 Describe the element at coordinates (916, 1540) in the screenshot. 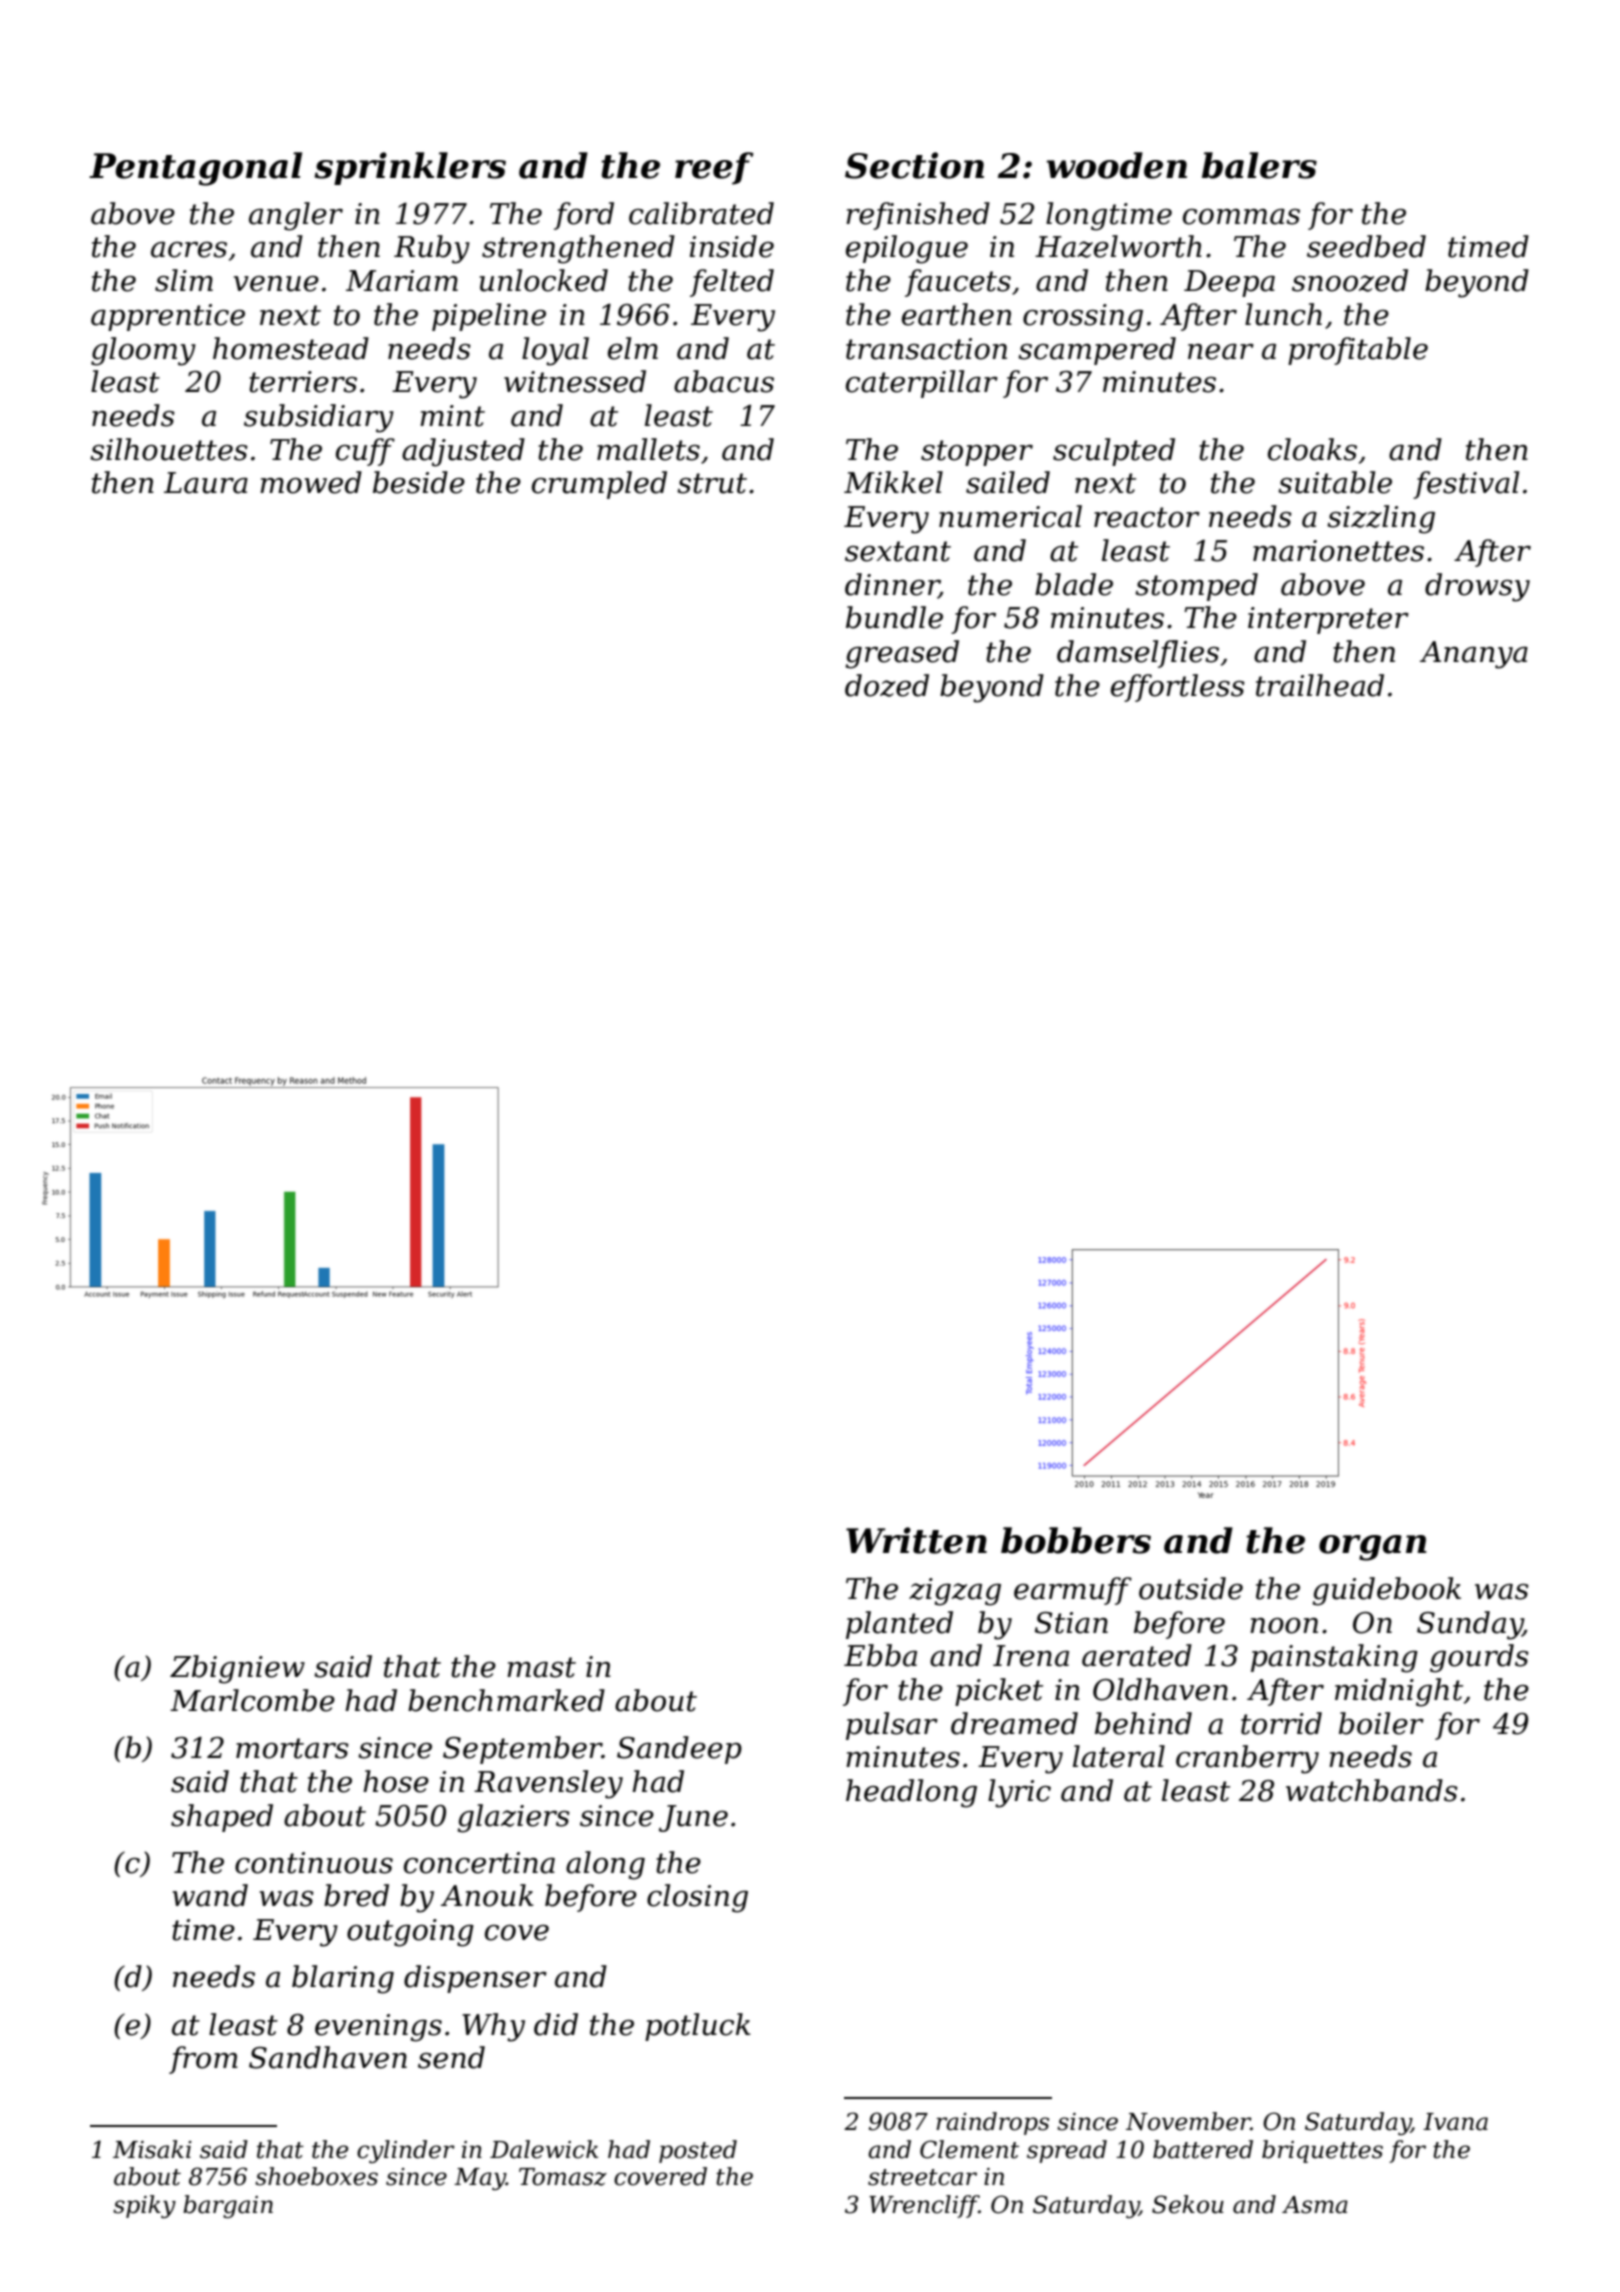

I see `Written` at that location.
